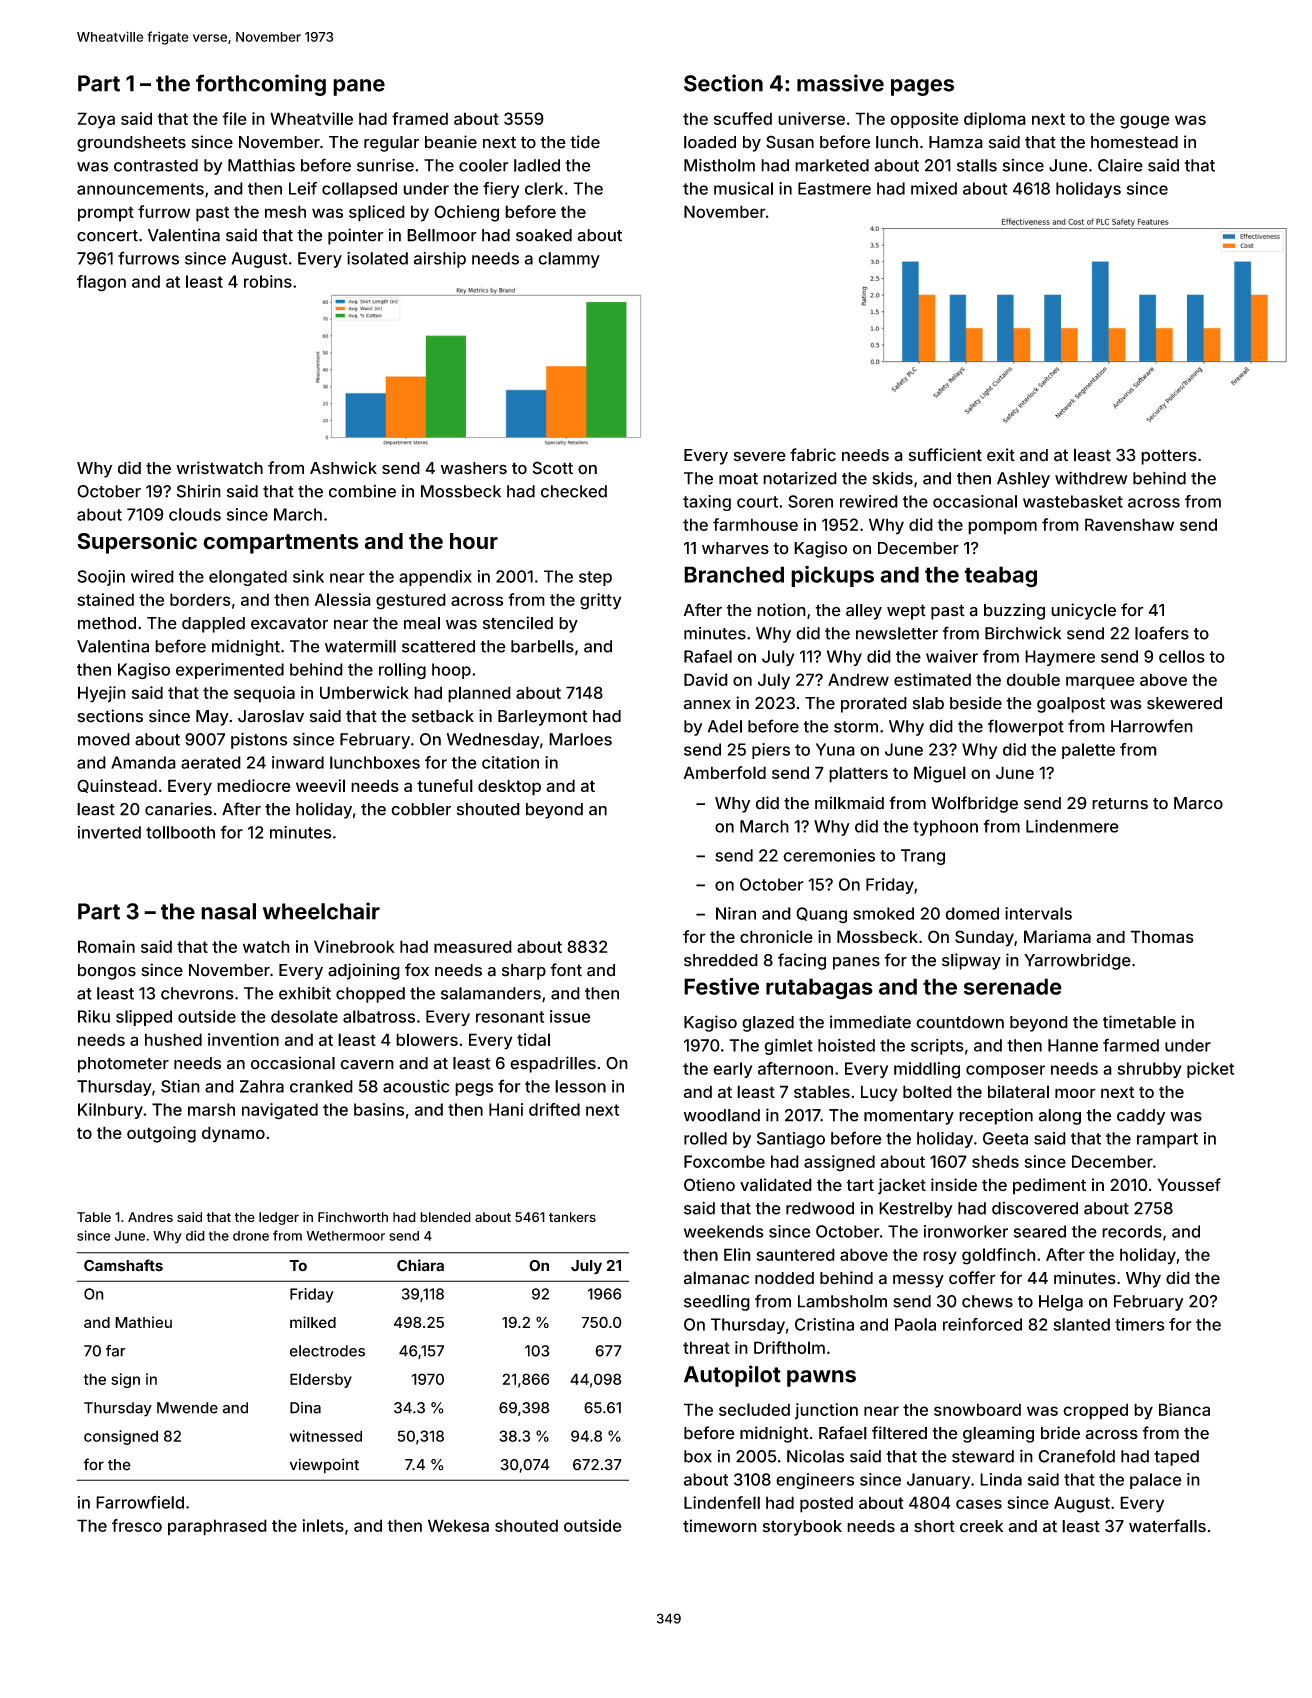 The height and width of the image is (1698, 1312). I want to click on exit, so click(1001, 455).
